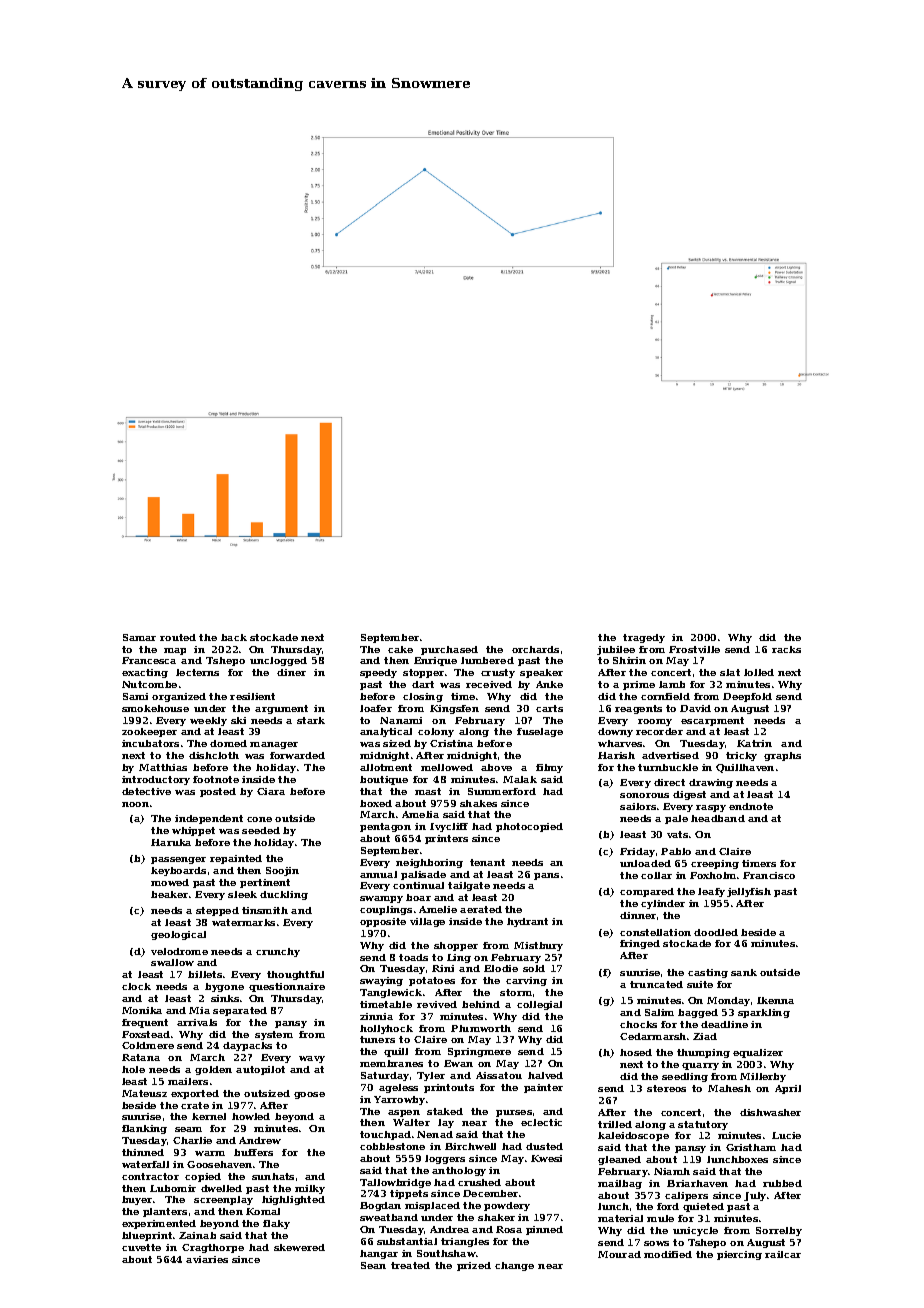  Describe the element at coordinates (193, 831) in the screenshot. I see `whippet` at that location.
